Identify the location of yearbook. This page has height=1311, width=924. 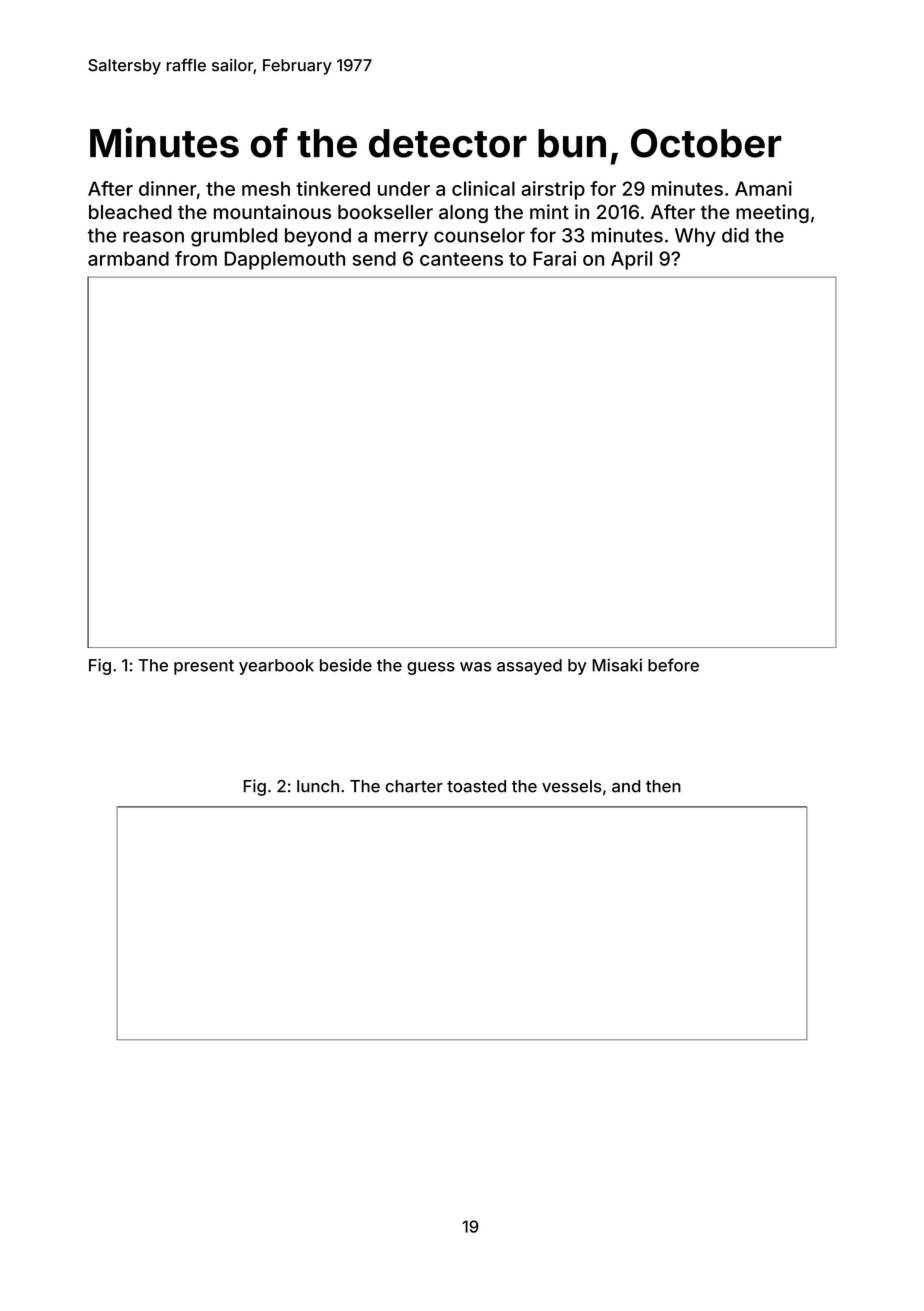
(276, 667).
